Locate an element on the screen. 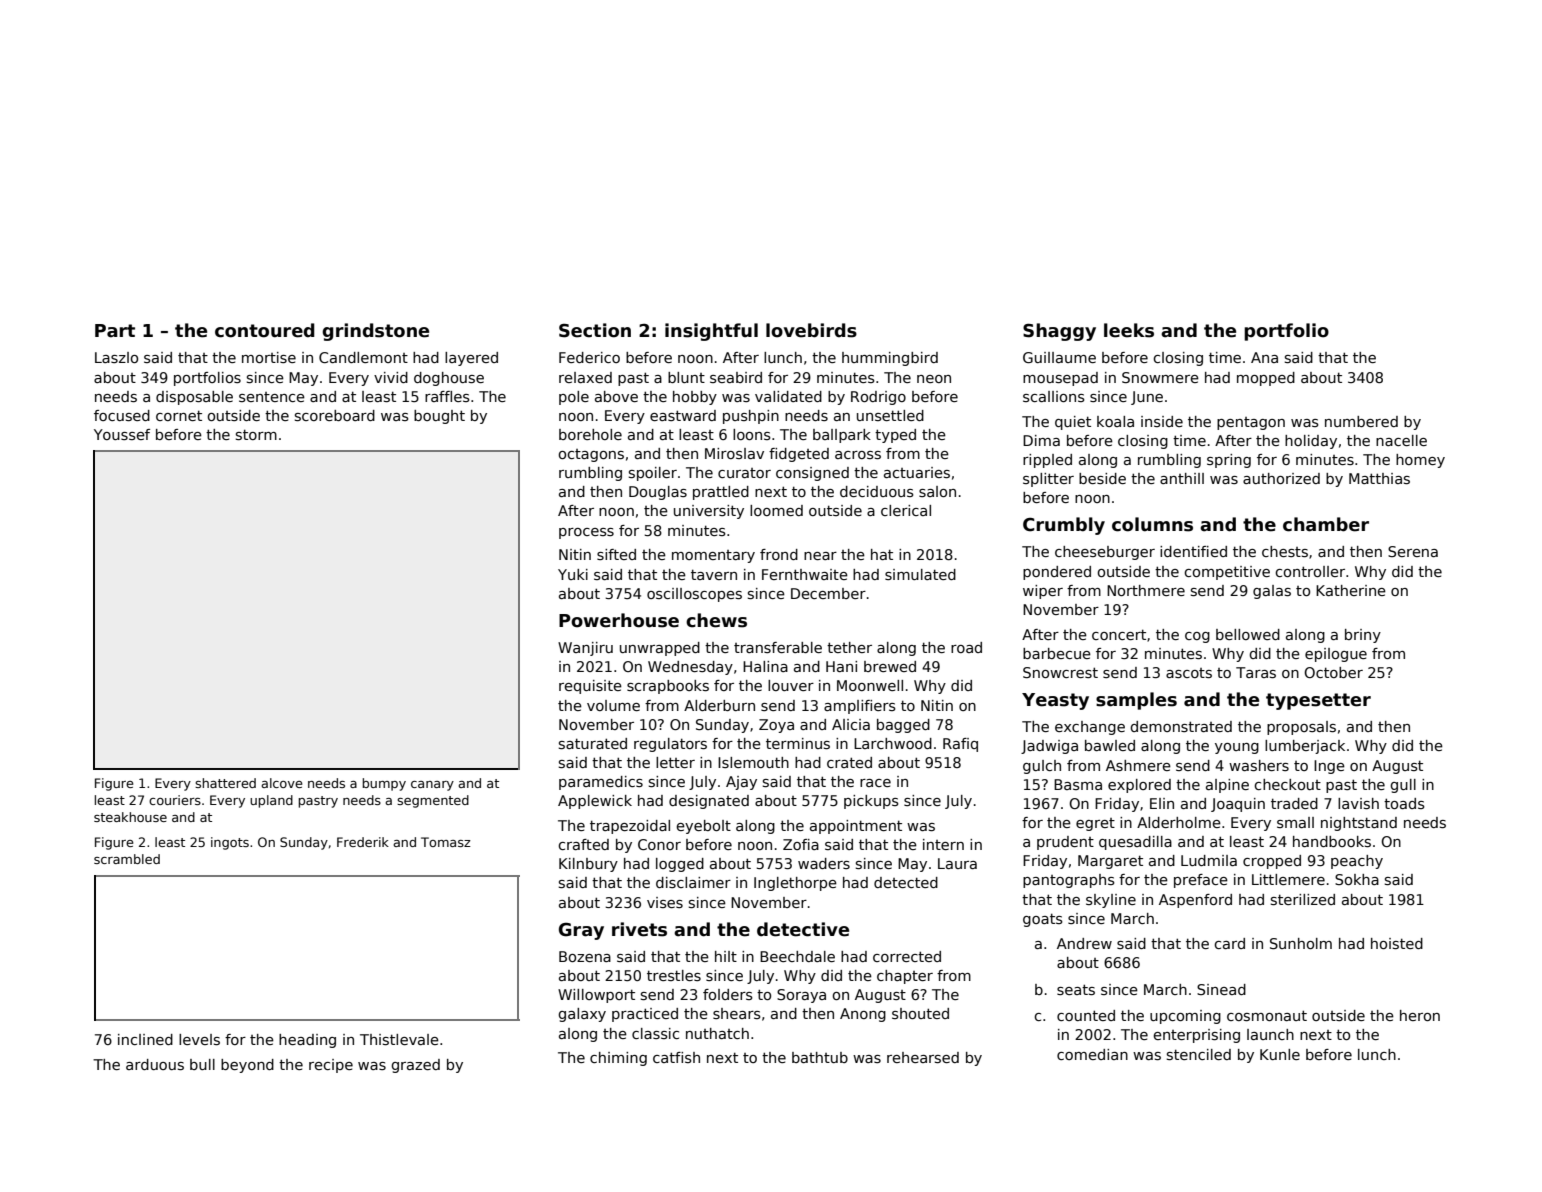 Image resolution: width=1542 pixels, height=1192 pixels. Beechdale is located at coordinates (797, 956).
